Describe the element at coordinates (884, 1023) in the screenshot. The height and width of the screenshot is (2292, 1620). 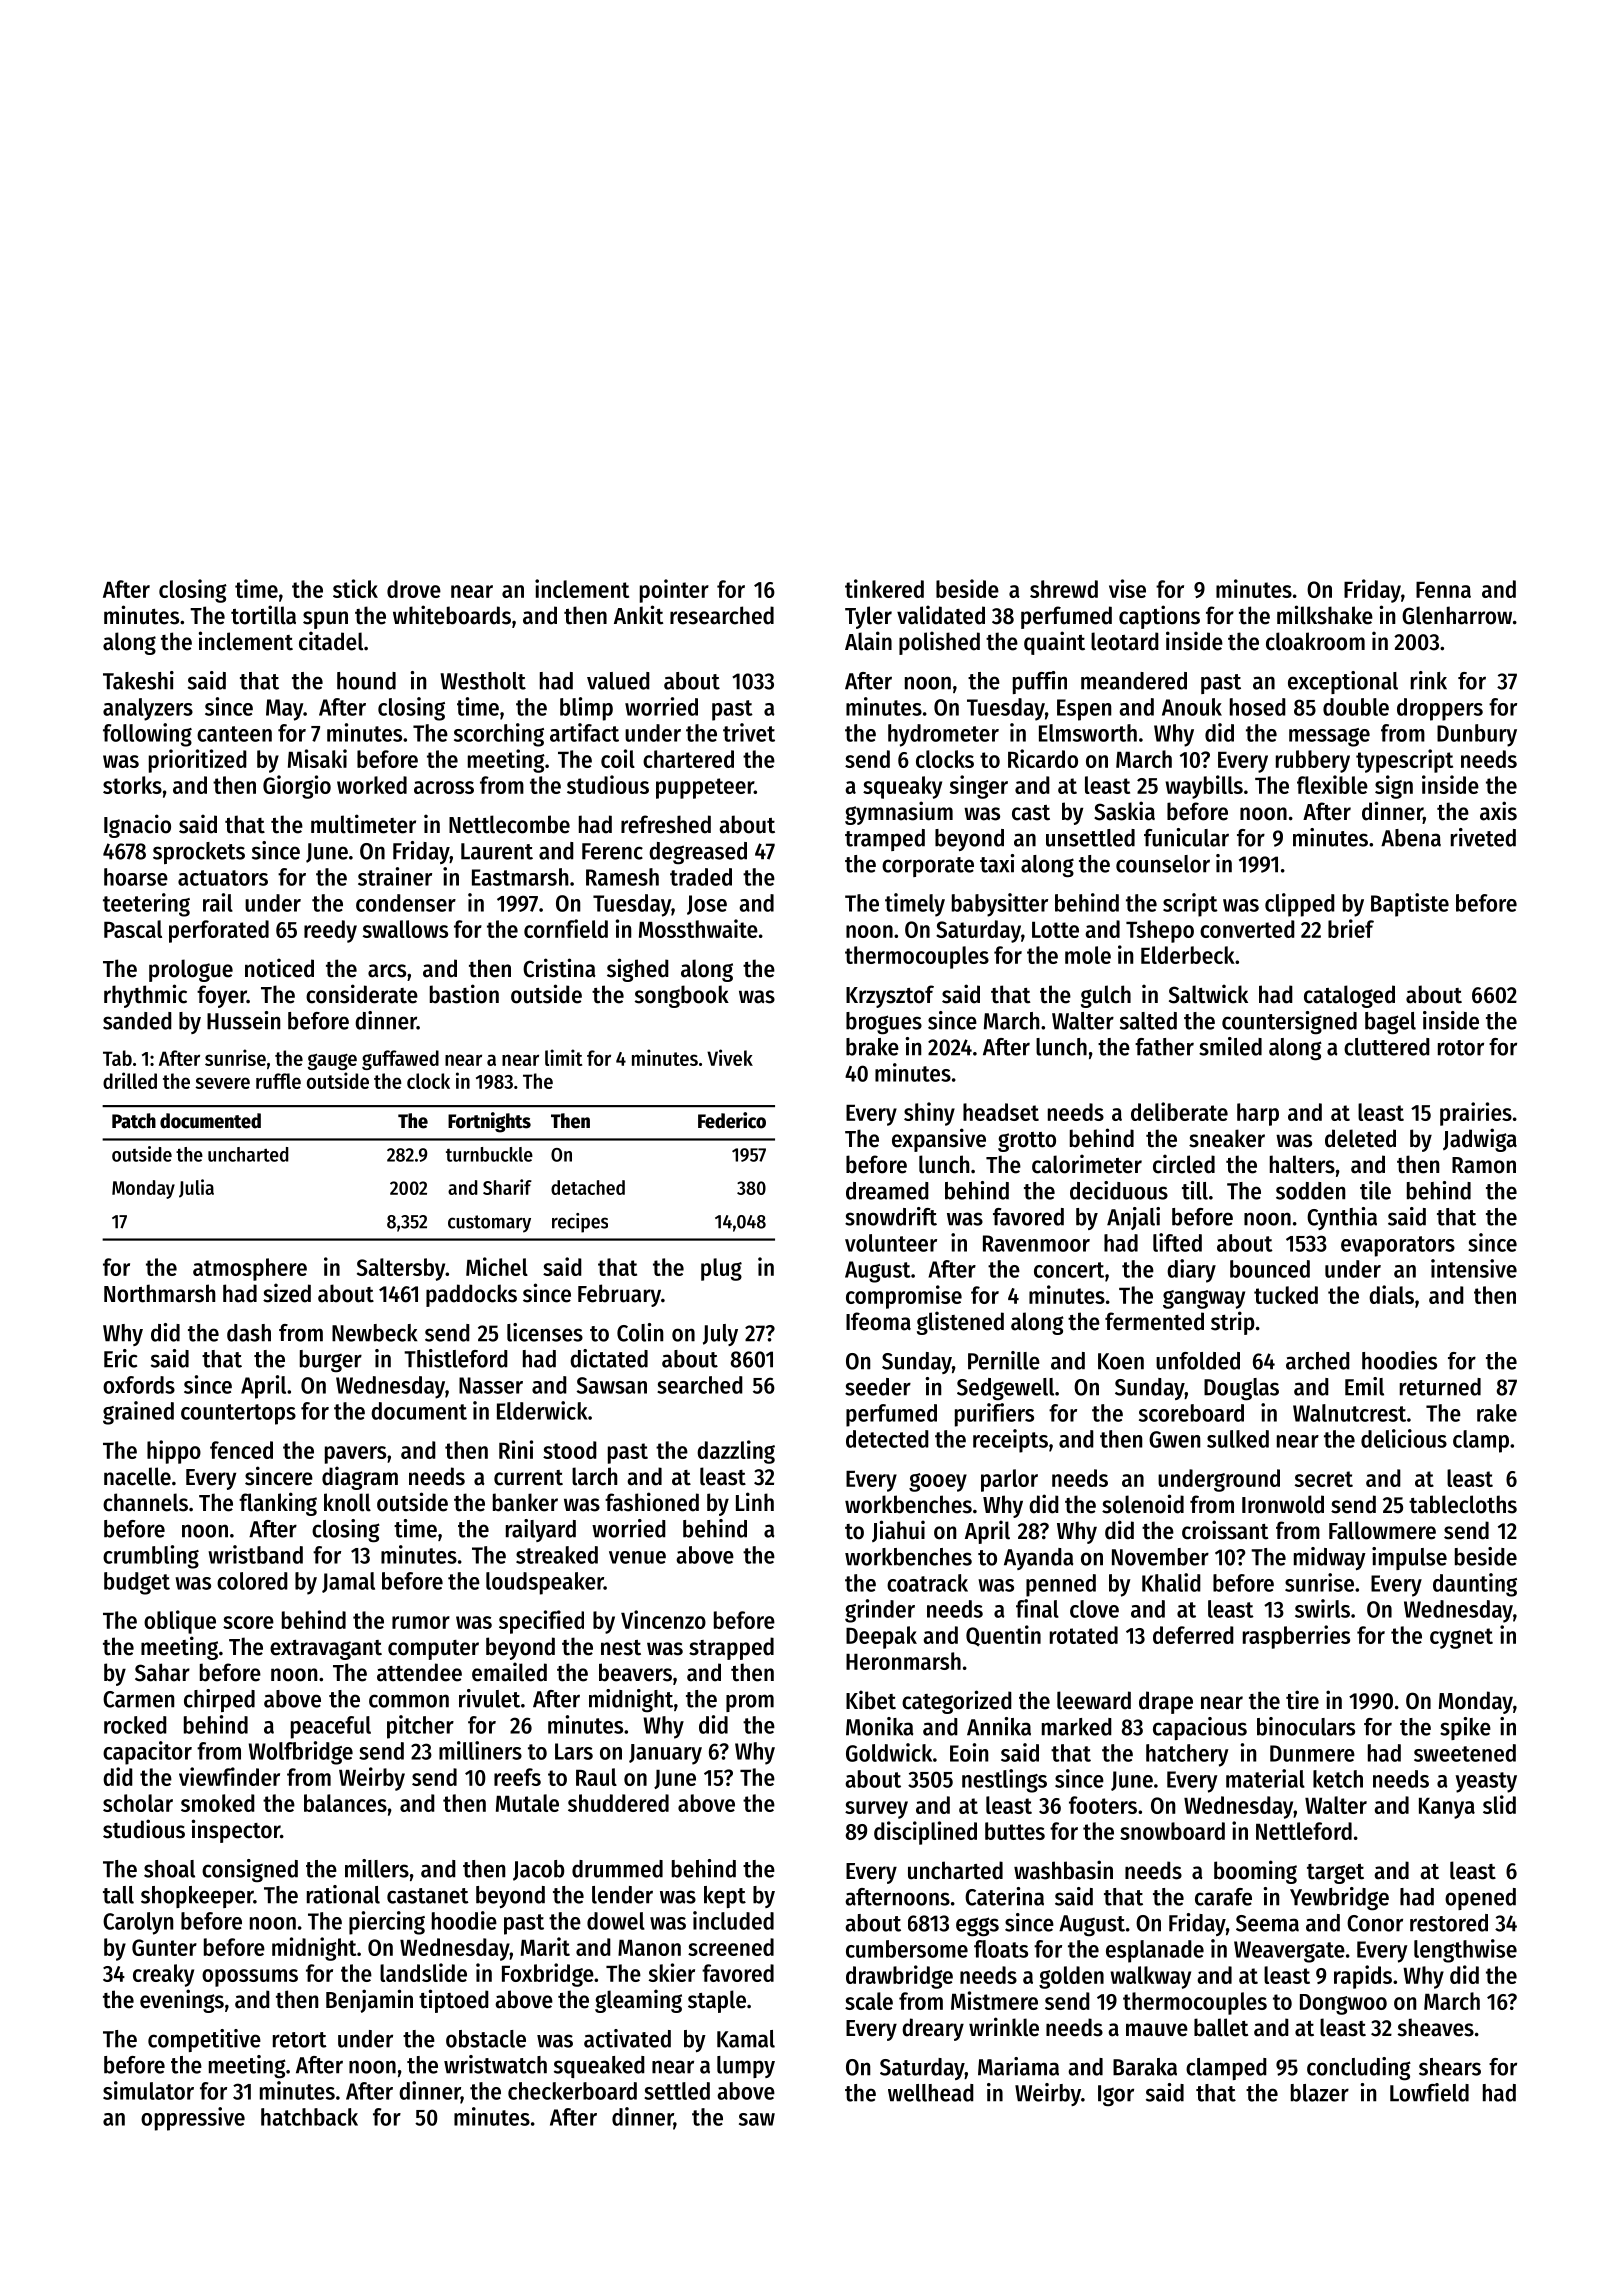
I see `brogues` at that location.
